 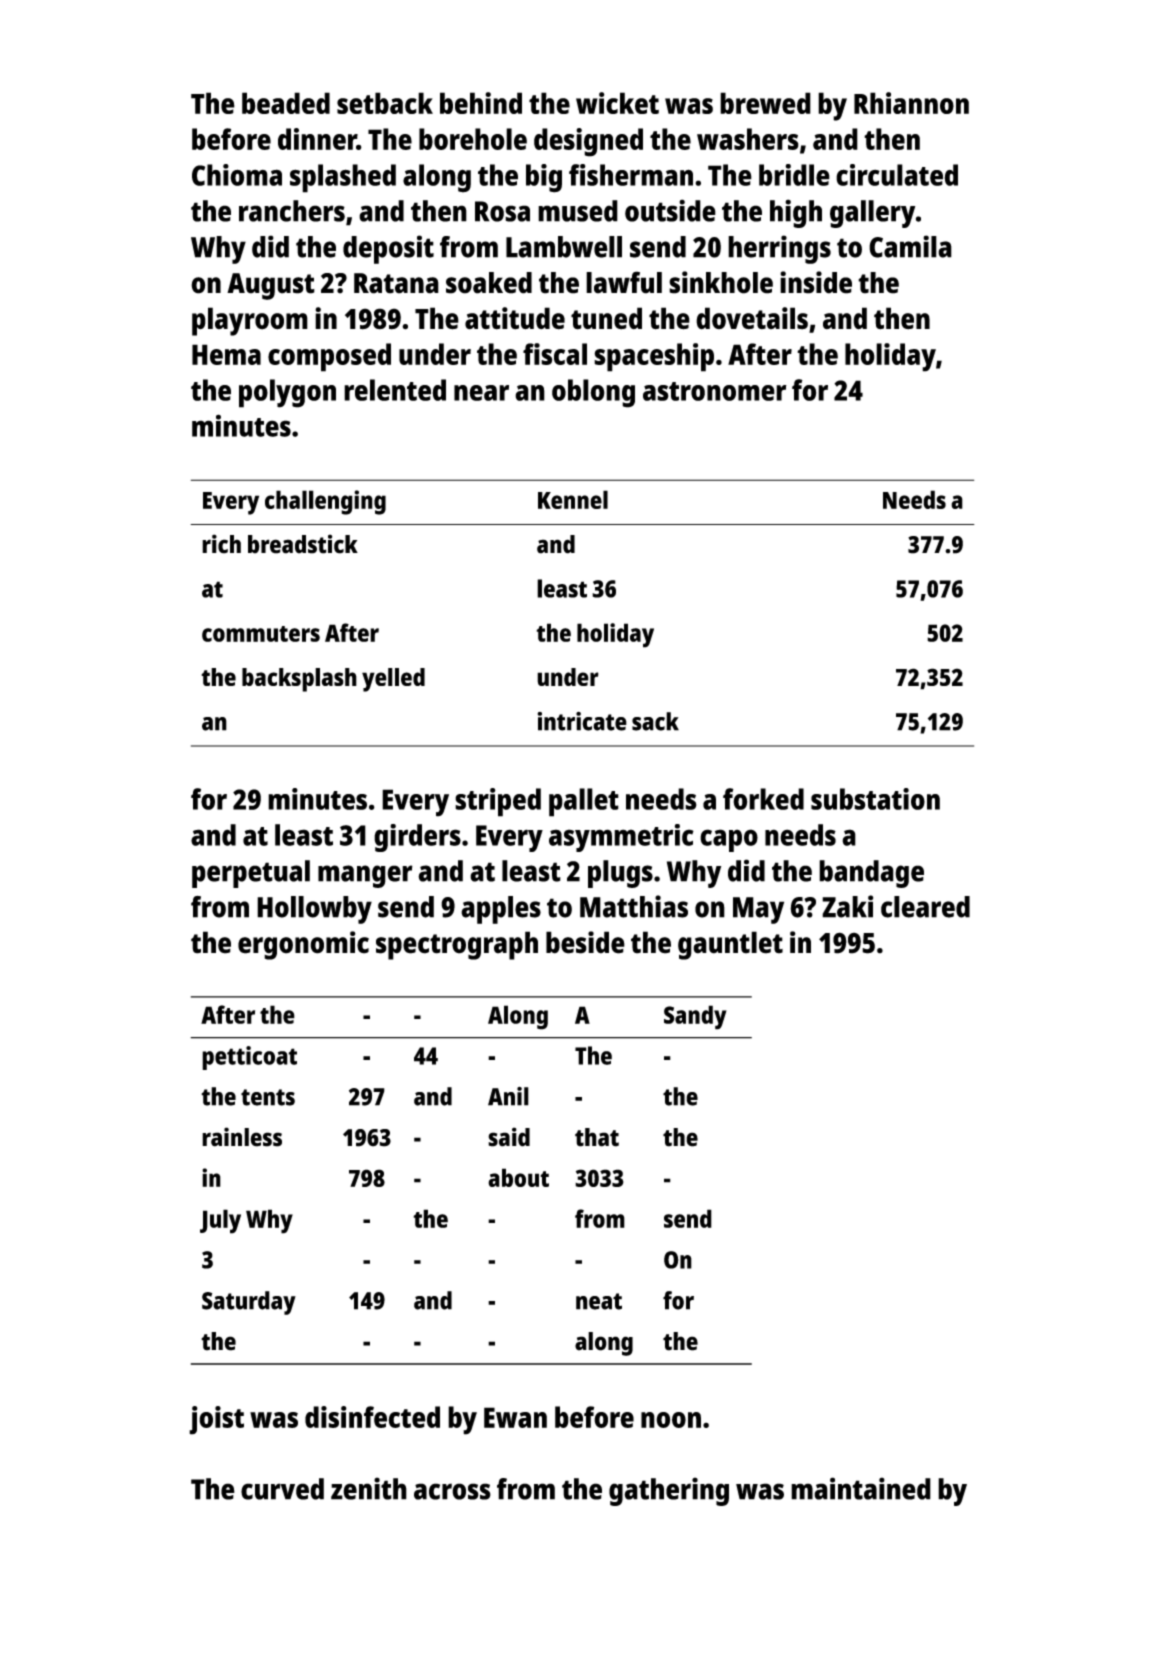 I want to click on joist, so click(x=216, y=1420).
